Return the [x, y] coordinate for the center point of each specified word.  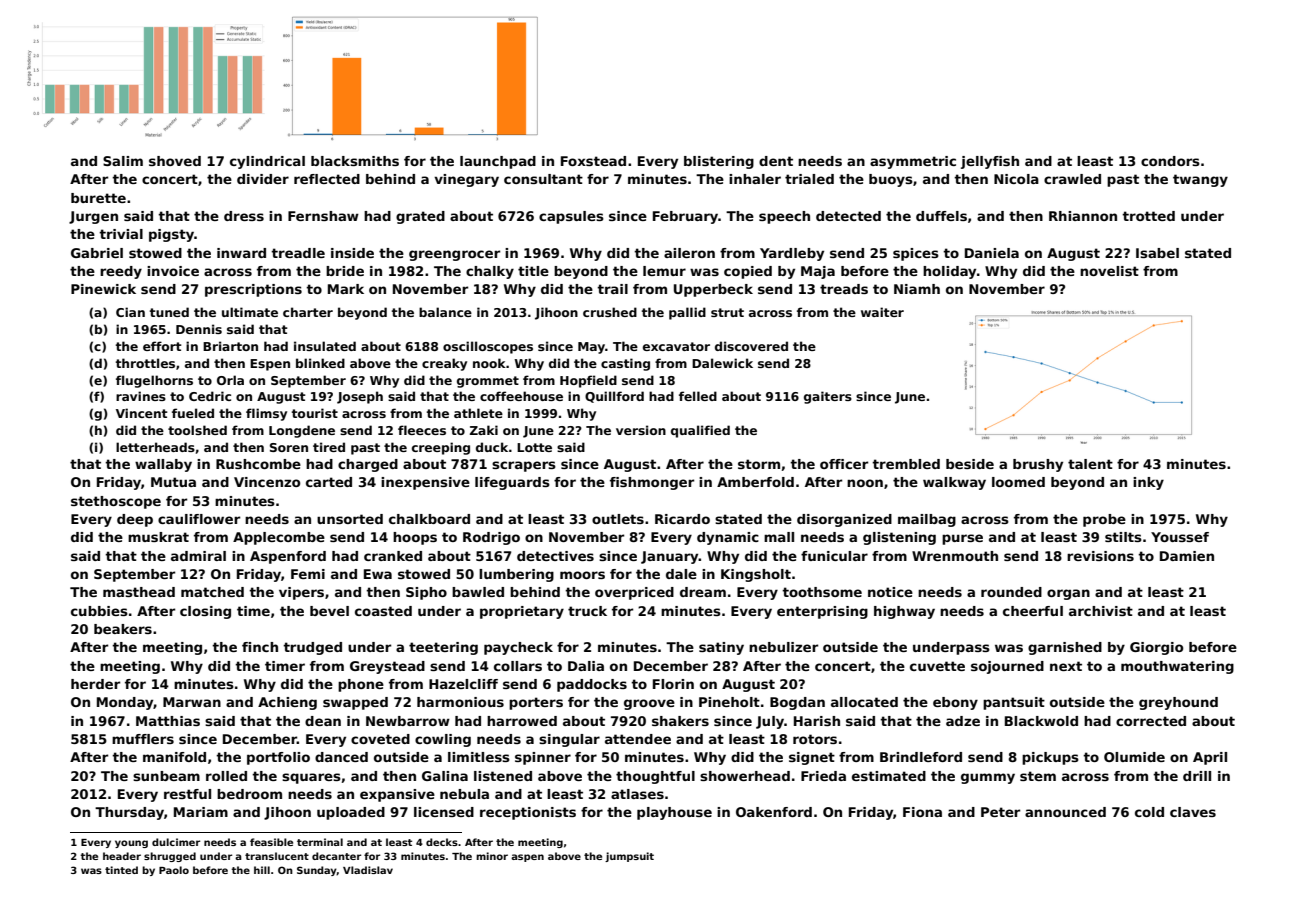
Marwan [192, 702]
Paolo [174, 870]
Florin [673, 684]
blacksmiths [355, 161]
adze [963, 721]
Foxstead [593, 161]
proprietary [522, 612]
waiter [882, 312]
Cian [130, 312]
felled [698, 396]
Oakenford [774, 812]
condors [1170, 161]
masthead [139, 592]
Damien [1187, 556]
